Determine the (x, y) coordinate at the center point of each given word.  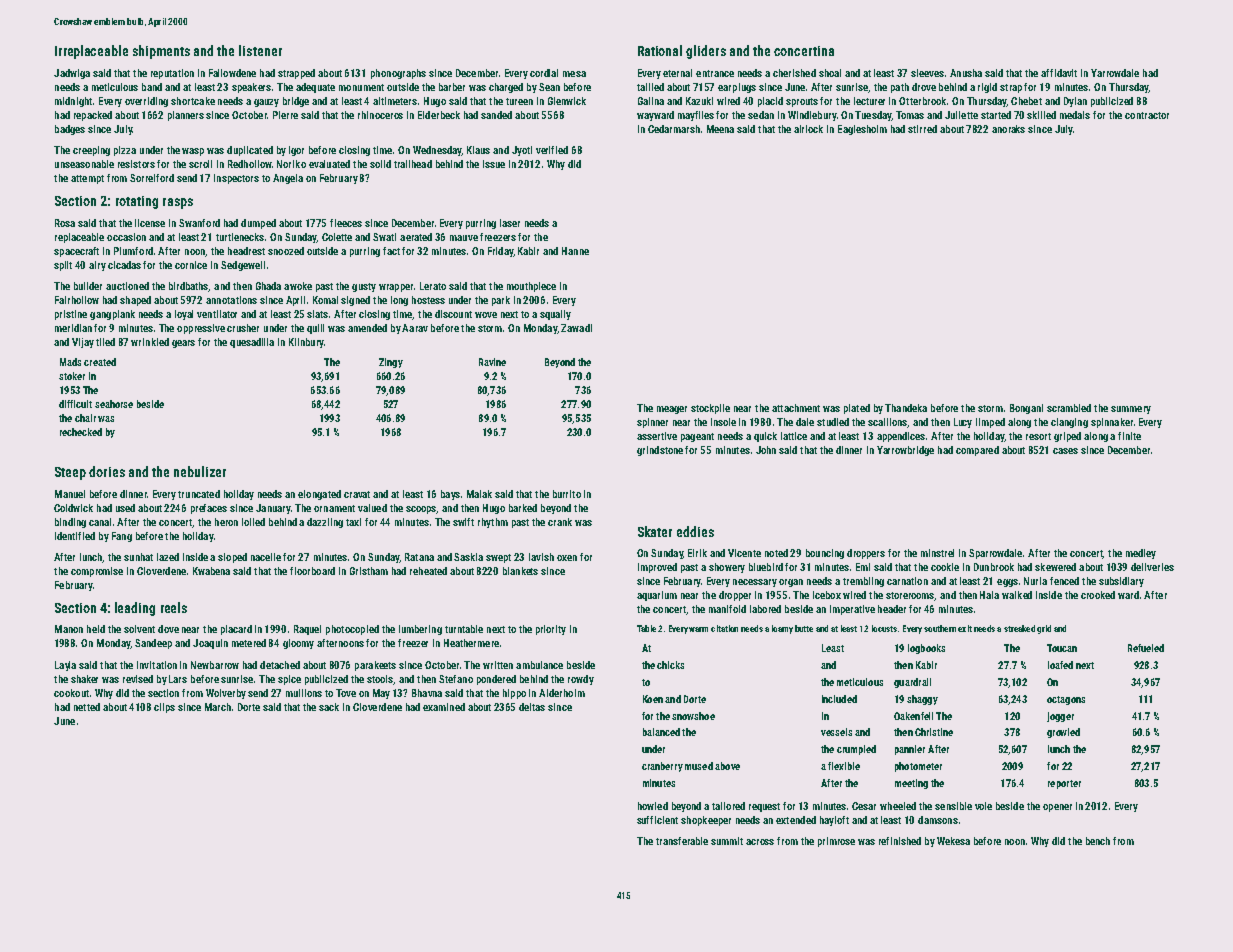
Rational (660, 50)
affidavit (1059, 73)
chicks (670, 665)
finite (1129, 436)
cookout (71, 693)
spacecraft (76, 252)
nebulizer (200, 471)
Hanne (575, 251)
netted (87, 707)
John (766, 450)
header (892, 609)
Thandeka (906, 408)
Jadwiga (72, 74)
